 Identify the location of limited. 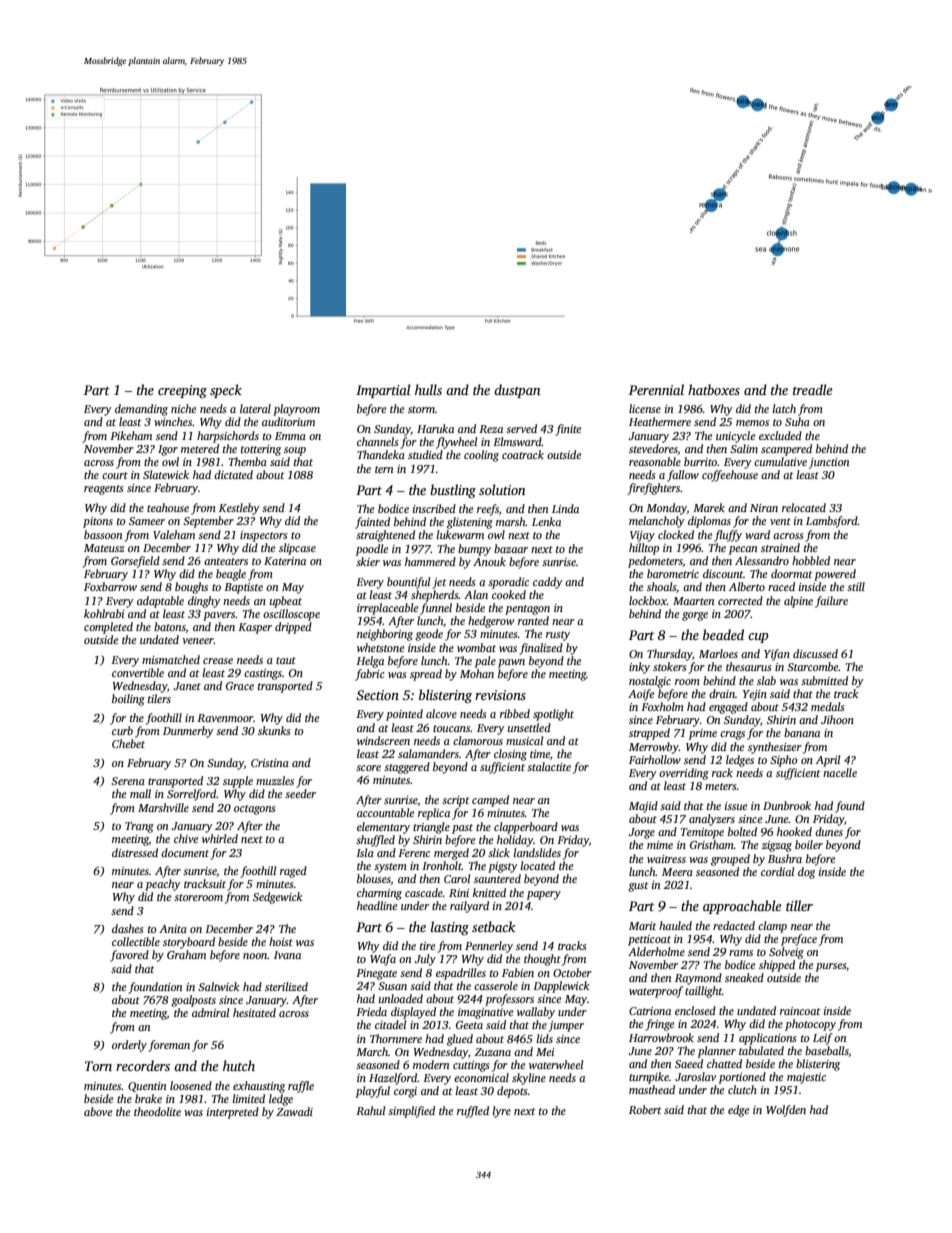
(248, 1098).
